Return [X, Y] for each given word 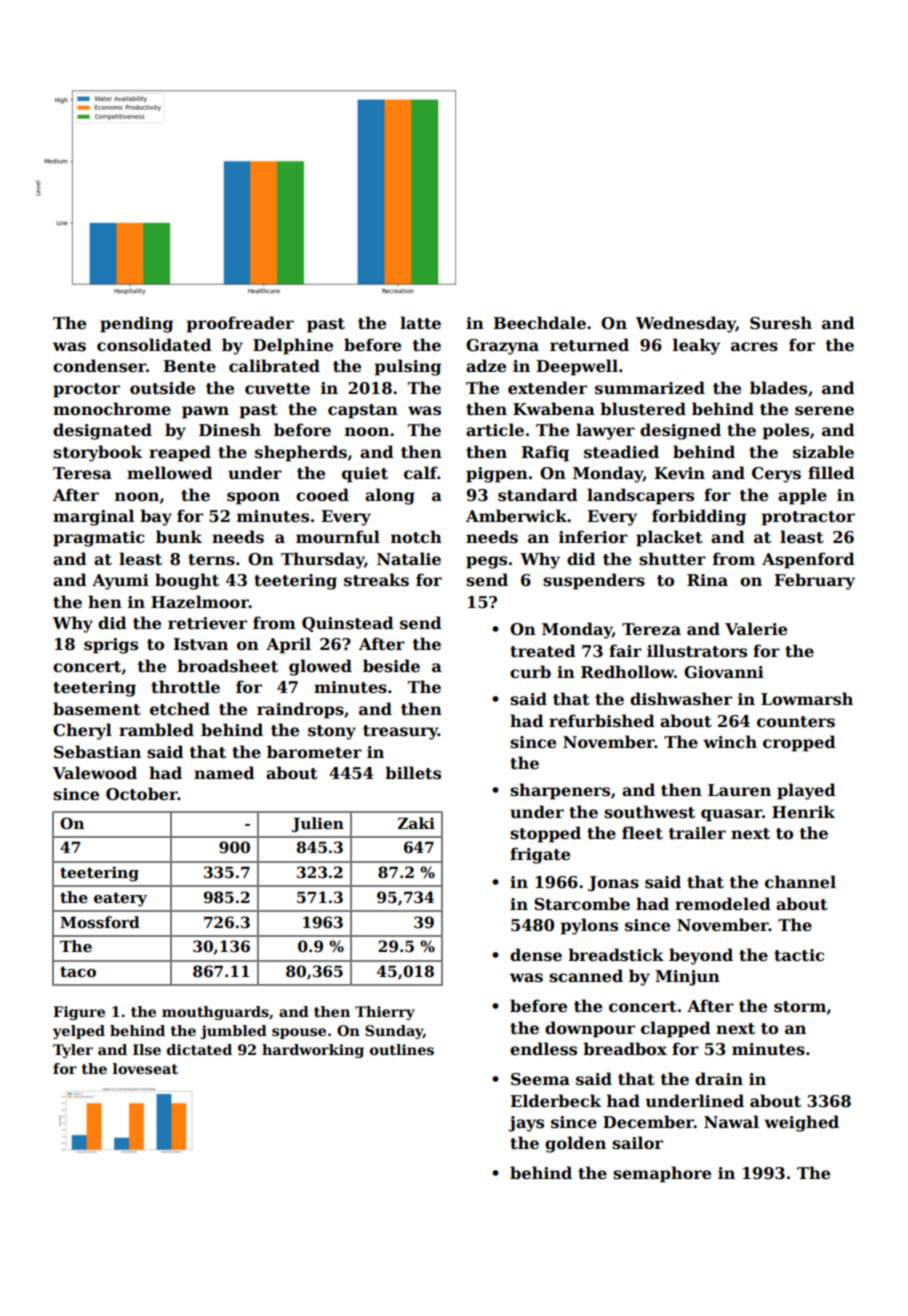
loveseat [145, 1068]
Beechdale [539, 323]
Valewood [95, 773]
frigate [540, 855]
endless [543, 1049]
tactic [799, 955]
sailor [637, 1143]
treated [543, 651]
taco [78, 971]
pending [136, 324]
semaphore [662, 1174]
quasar [731, 815]
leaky [696, 346]
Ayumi [120, 582]
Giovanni [724, 672]
